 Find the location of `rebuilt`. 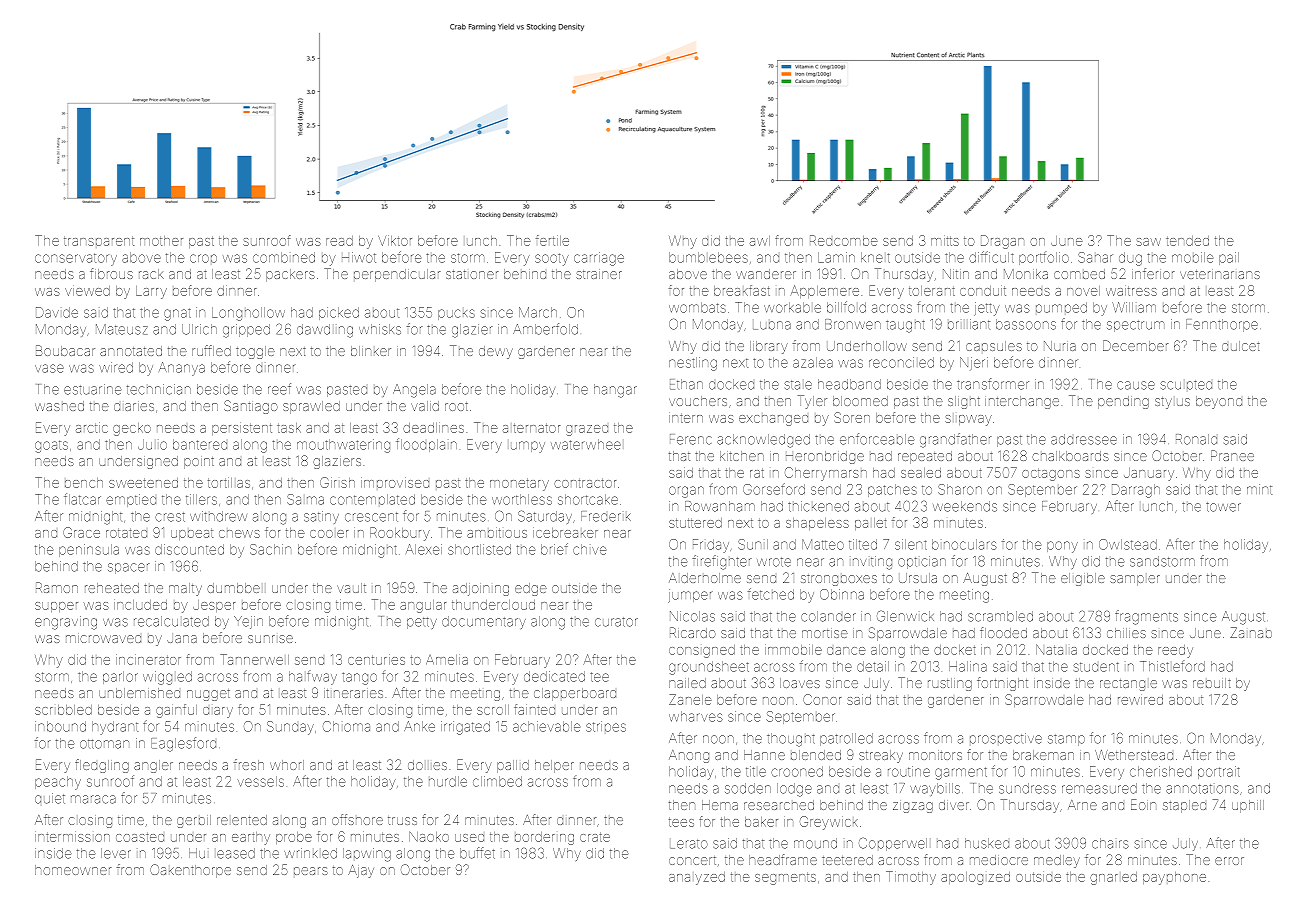

rebuilt is located at coordinates (1212, 683).
